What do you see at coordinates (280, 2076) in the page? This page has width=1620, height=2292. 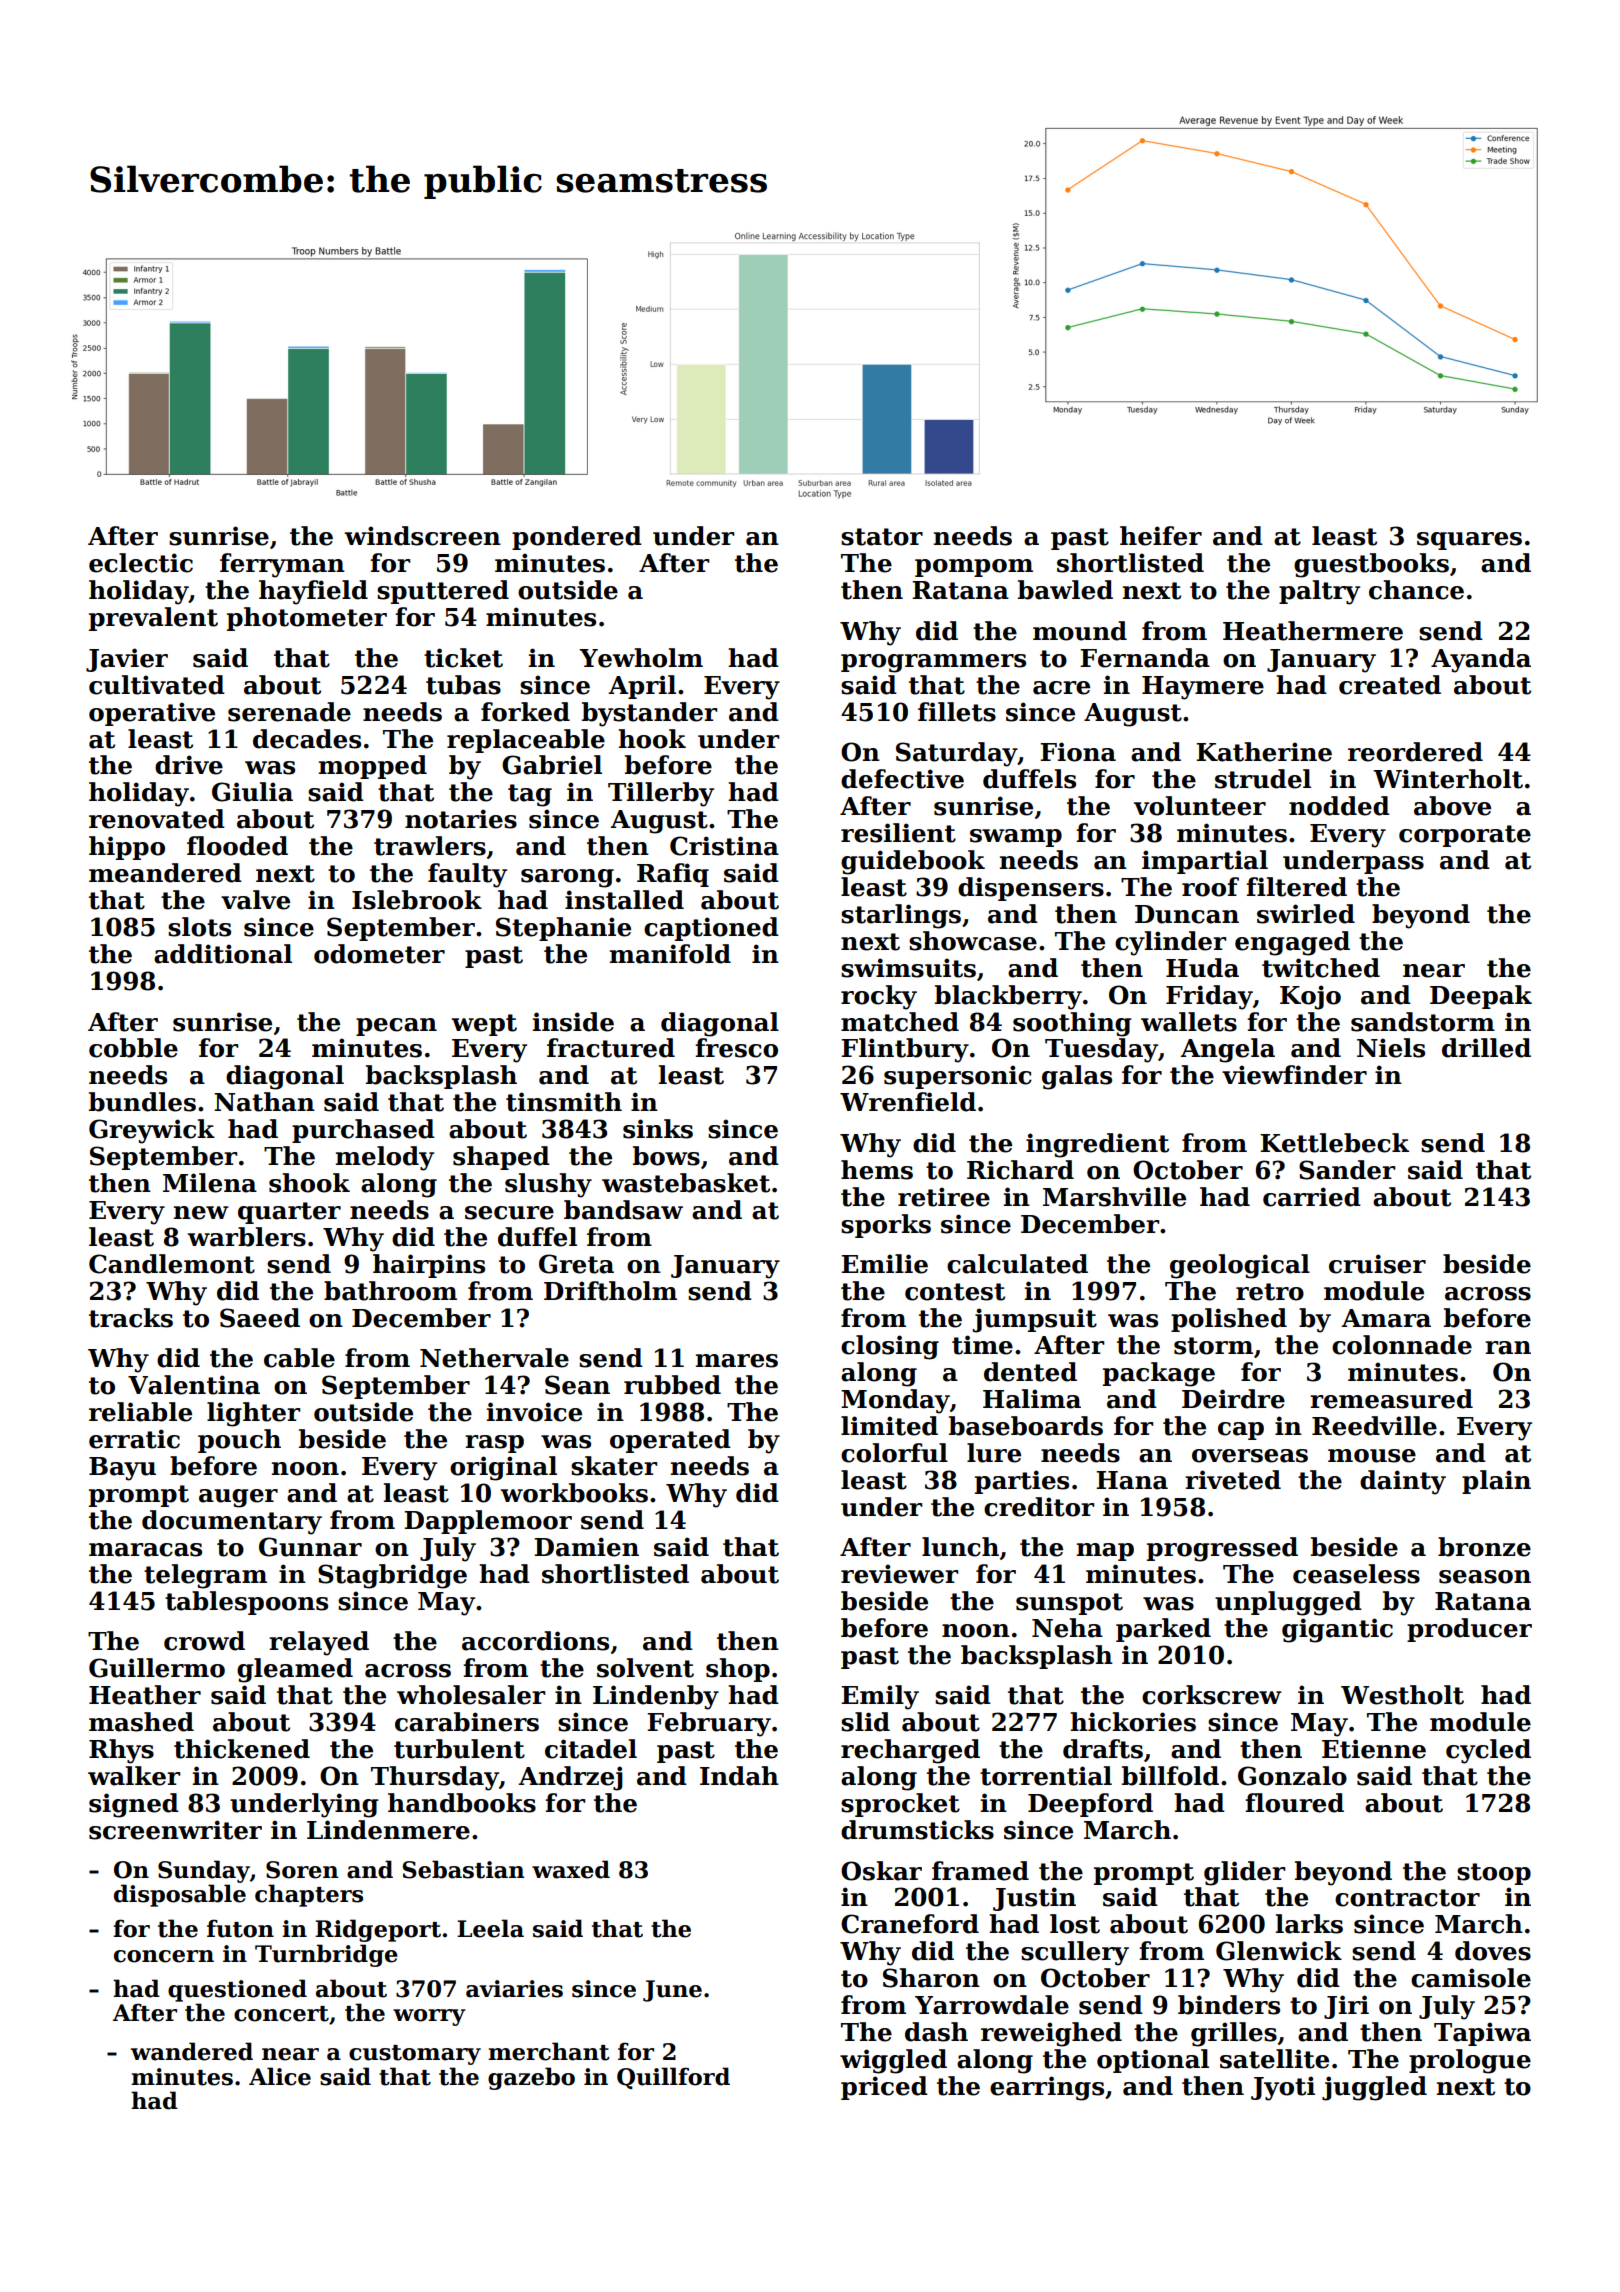 I see `Alice` at bounding box center [280, 2076].
